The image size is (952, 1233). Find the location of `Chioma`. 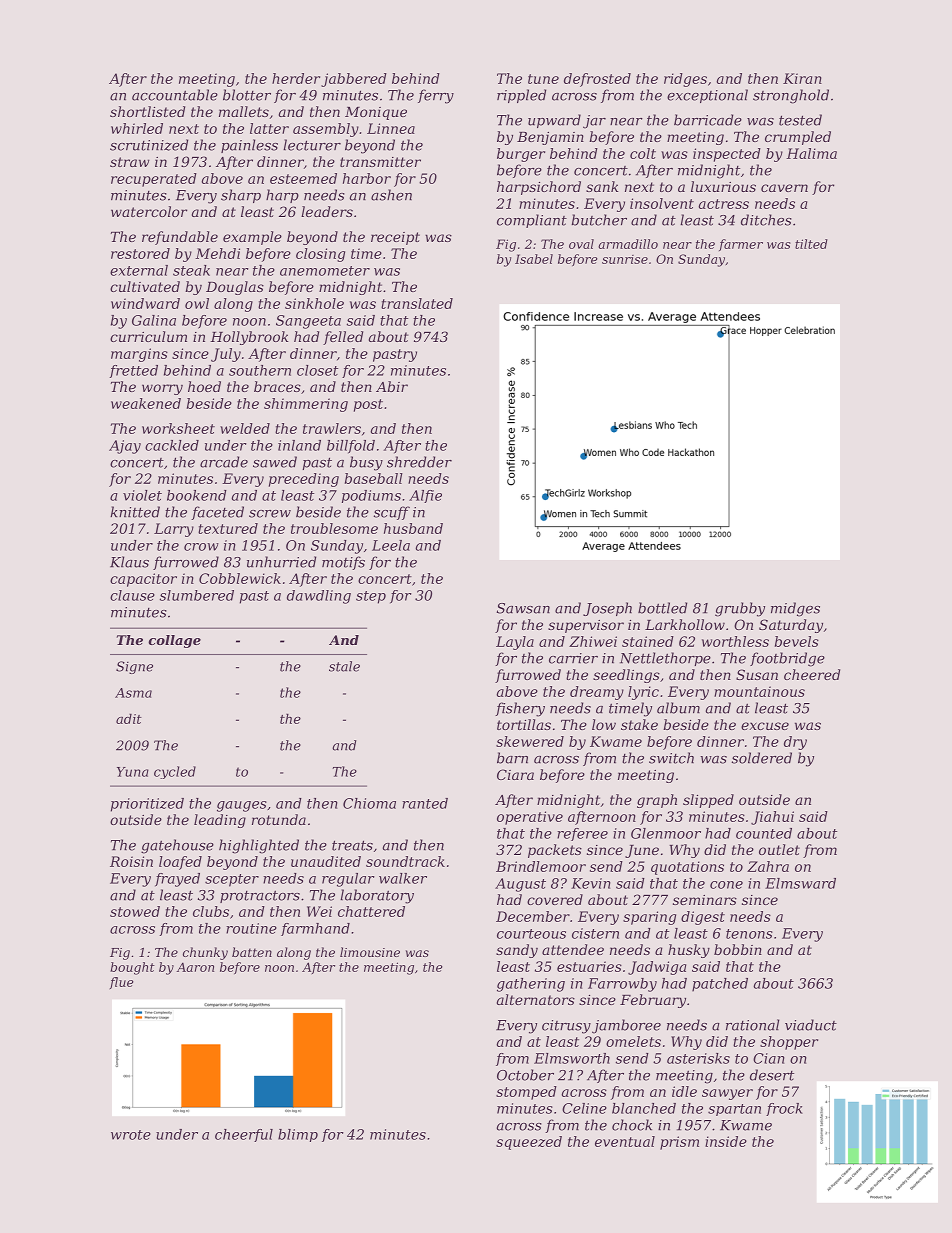

Chioma is located at coordinates (369, 803).
